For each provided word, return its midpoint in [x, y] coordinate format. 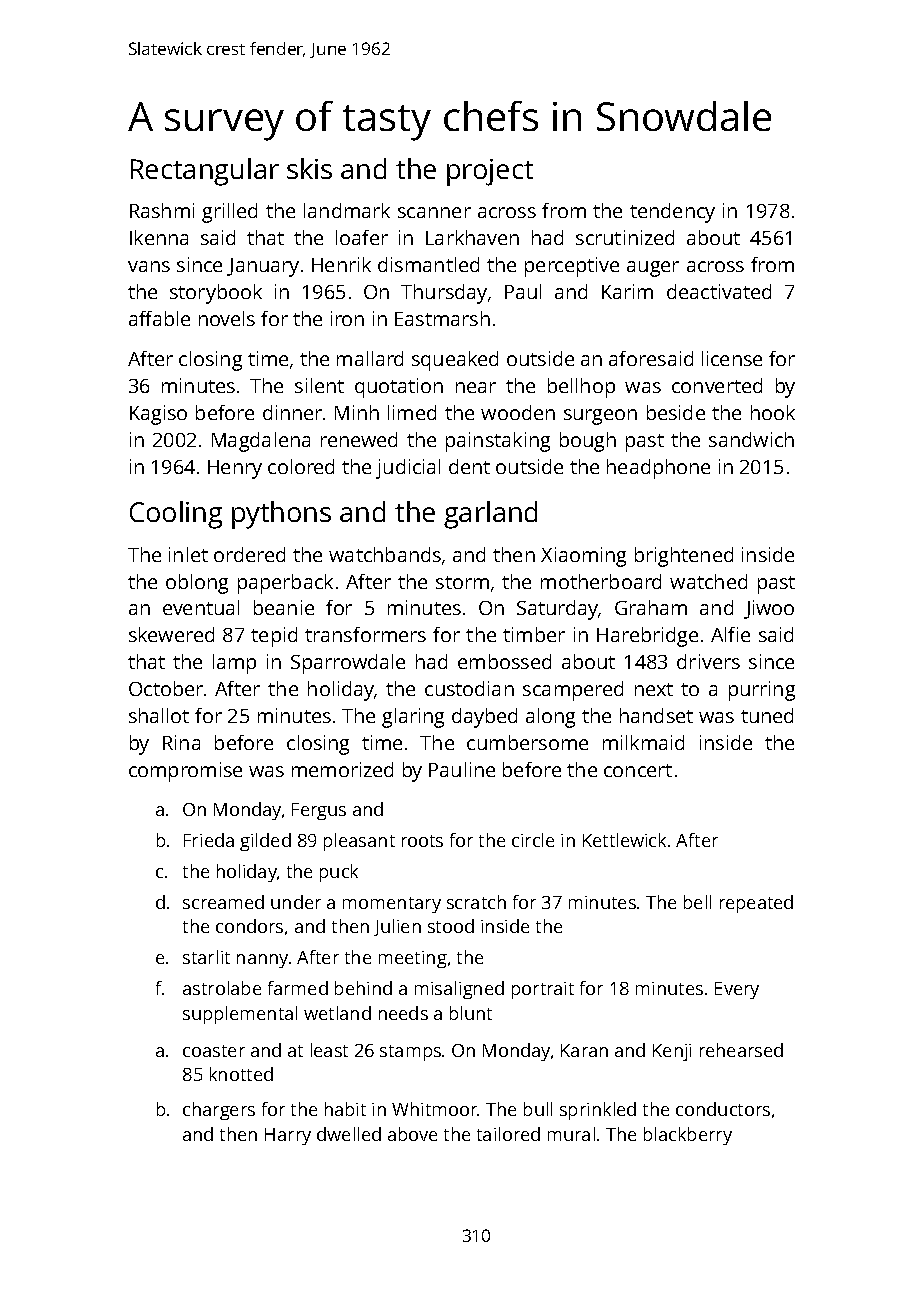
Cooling [176, 515]
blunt [471, 1013]
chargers [219, 1111]
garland [490, 515]
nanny [262, 961]
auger [653, 269]
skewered [171, 634]
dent [469, 466]
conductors [723, 1109]
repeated [756, 904]
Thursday [444, 294]
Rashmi [162, 210]
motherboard [601, 581]
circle [533, 840]
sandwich [751, 439]
